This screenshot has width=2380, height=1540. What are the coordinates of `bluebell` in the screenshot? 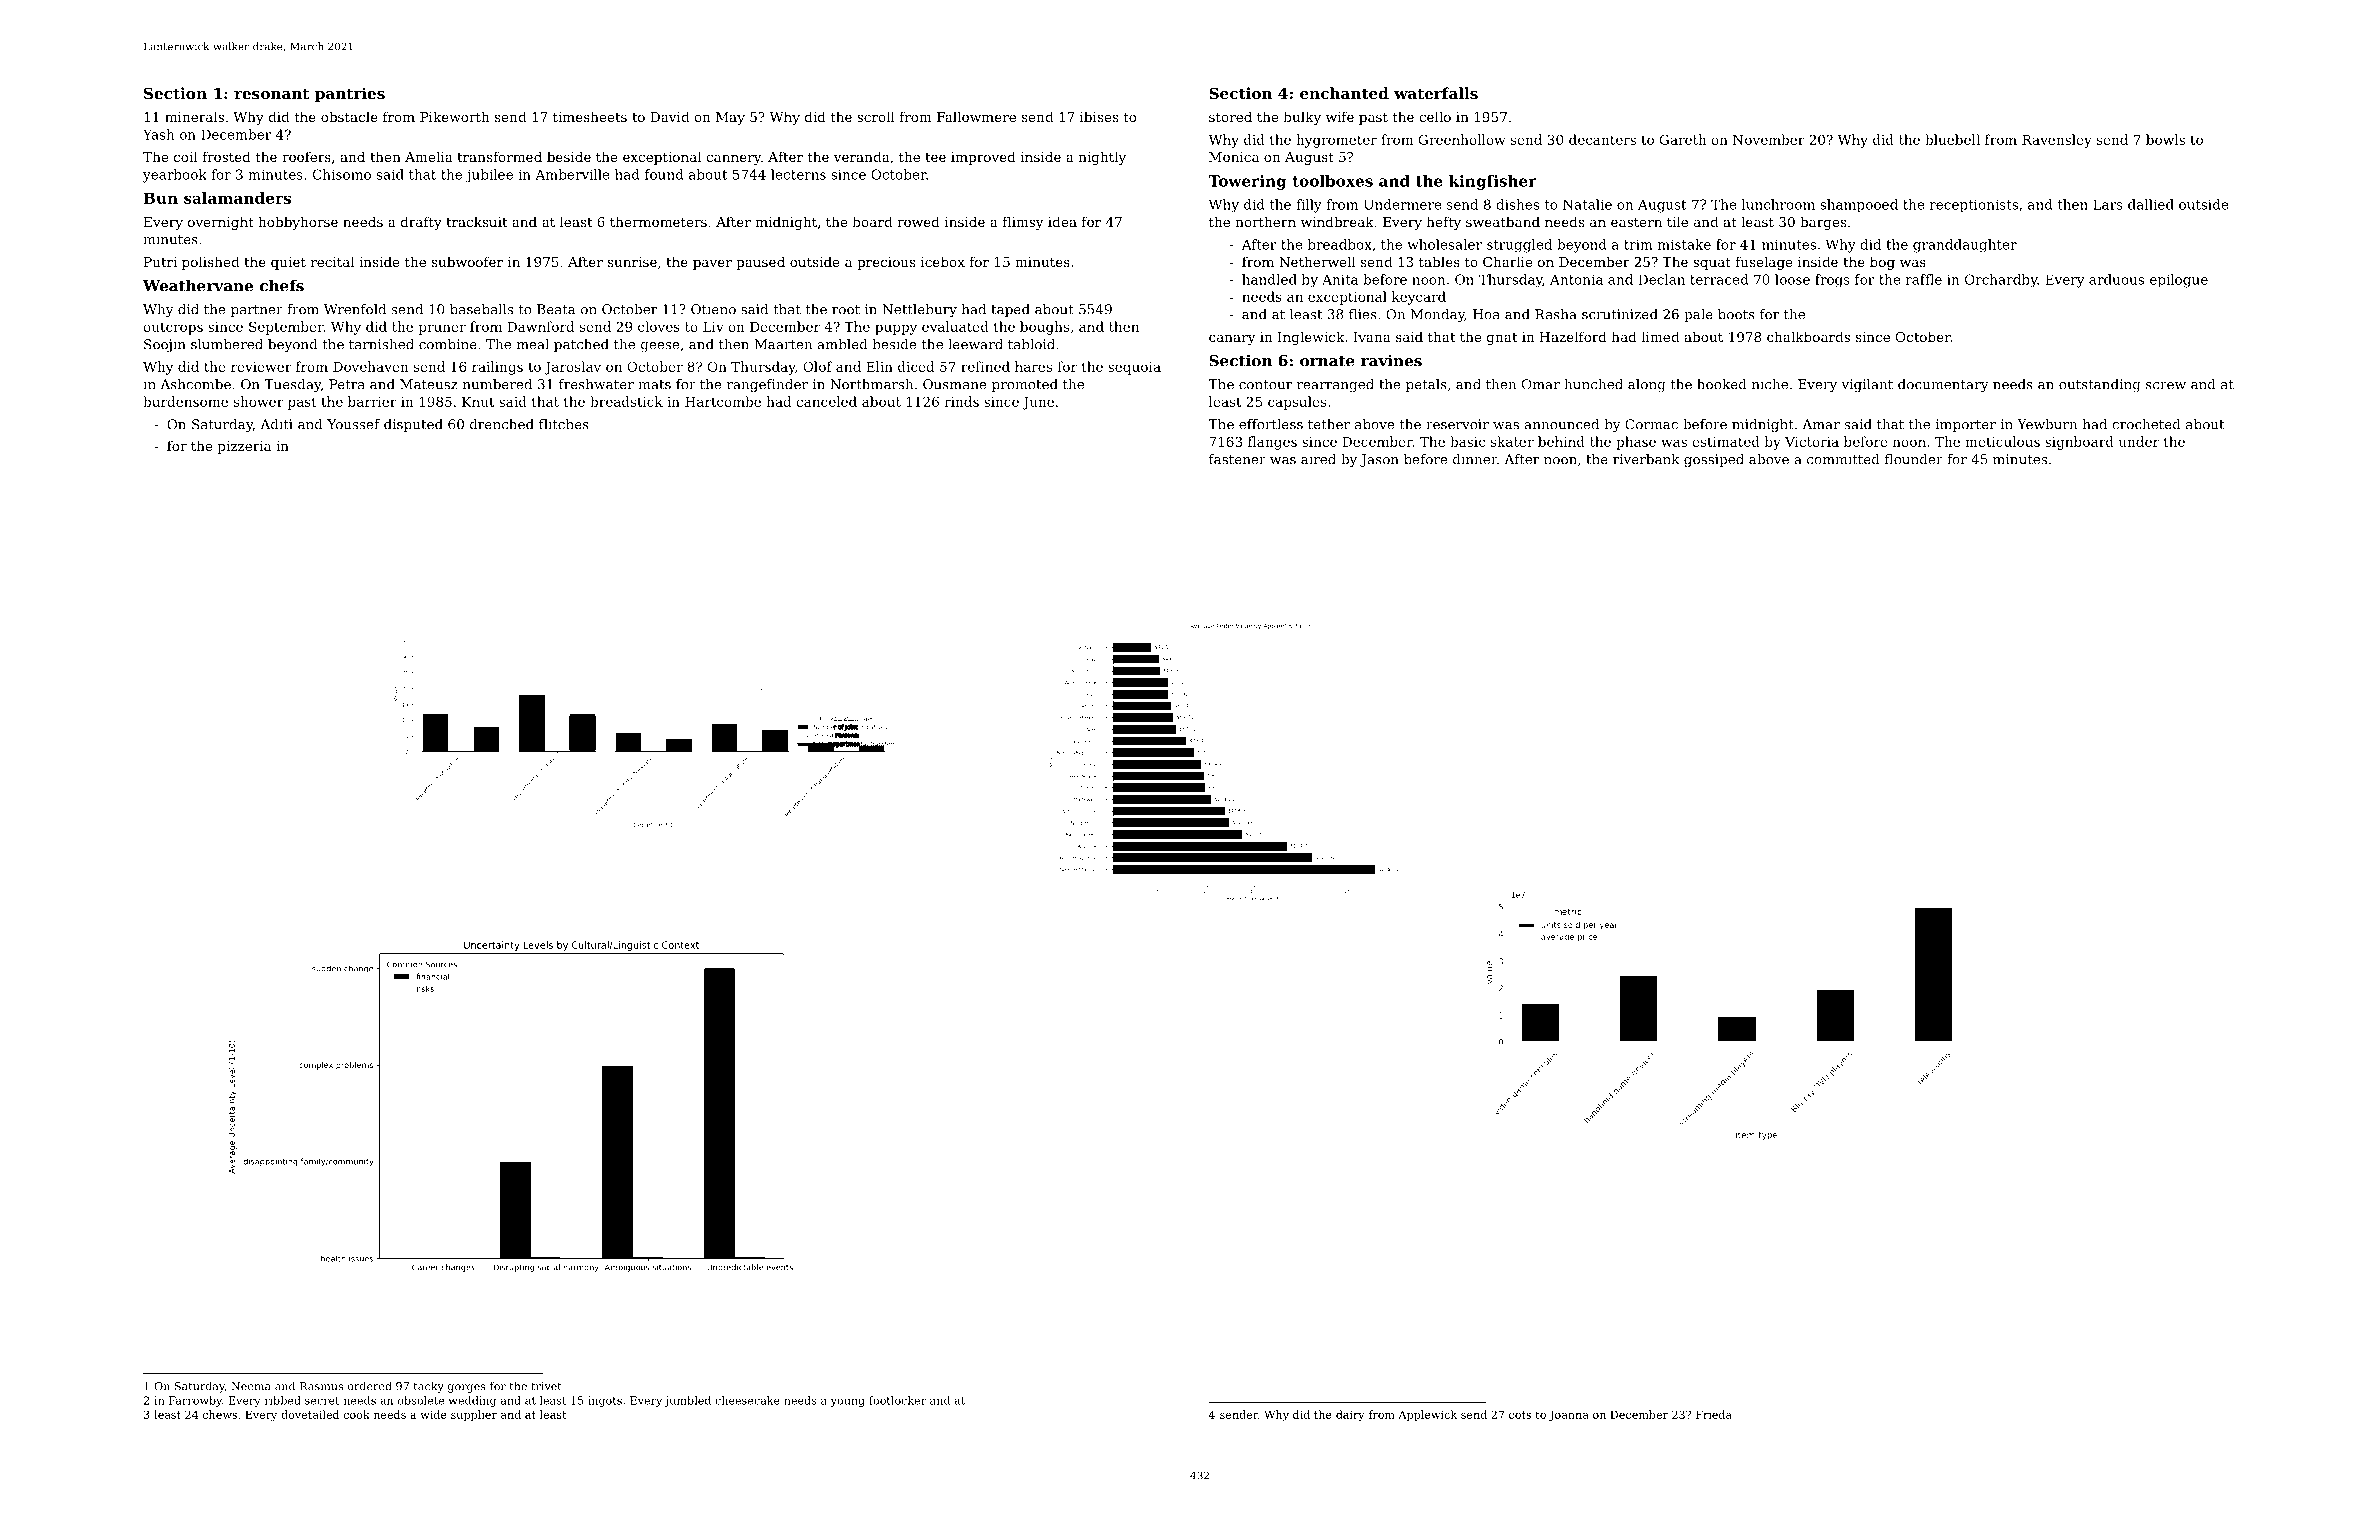 It's located at (1952, 139).
